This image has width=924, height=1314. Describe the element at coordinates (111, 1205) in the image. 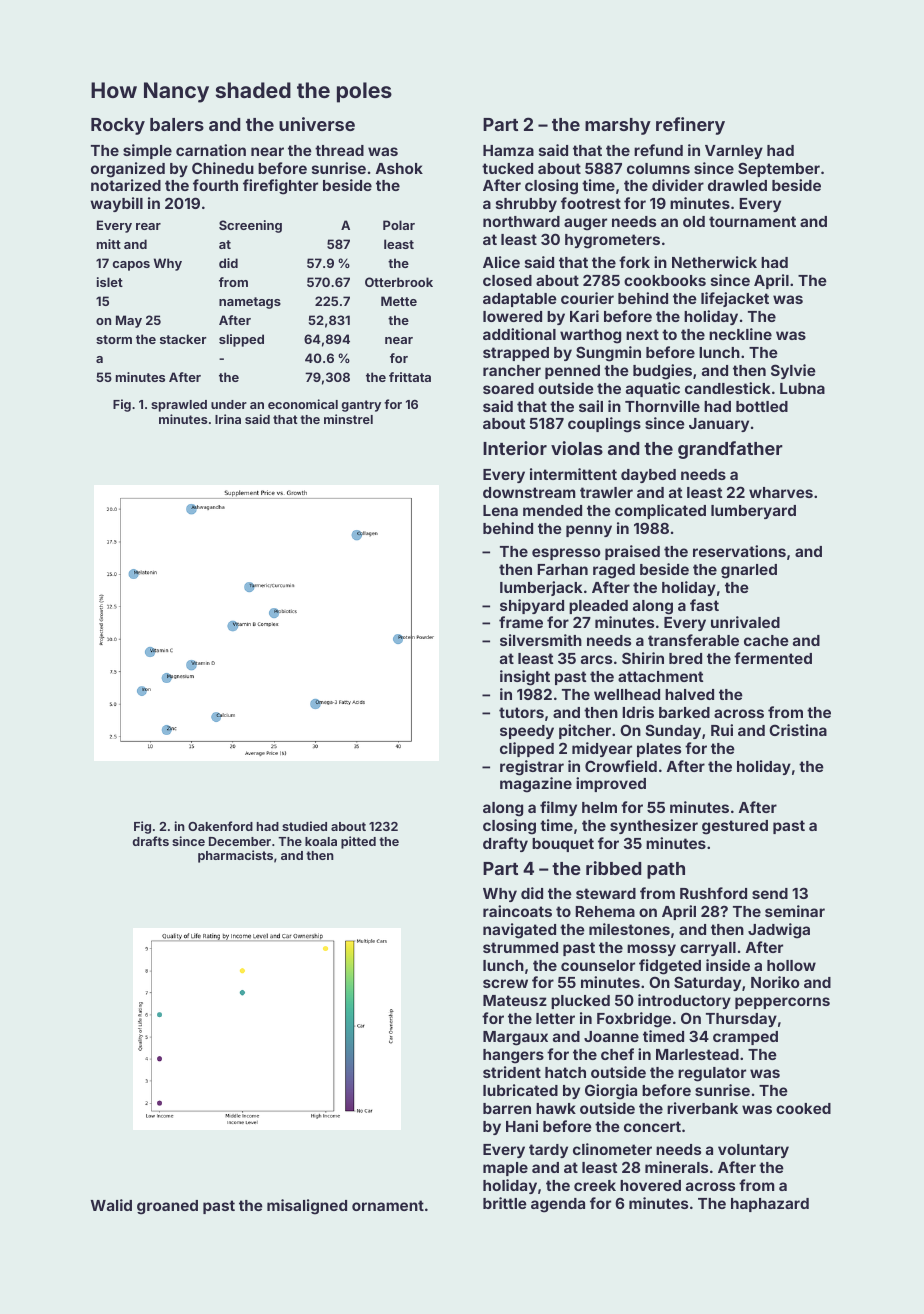

I see `Walid` at that location.
